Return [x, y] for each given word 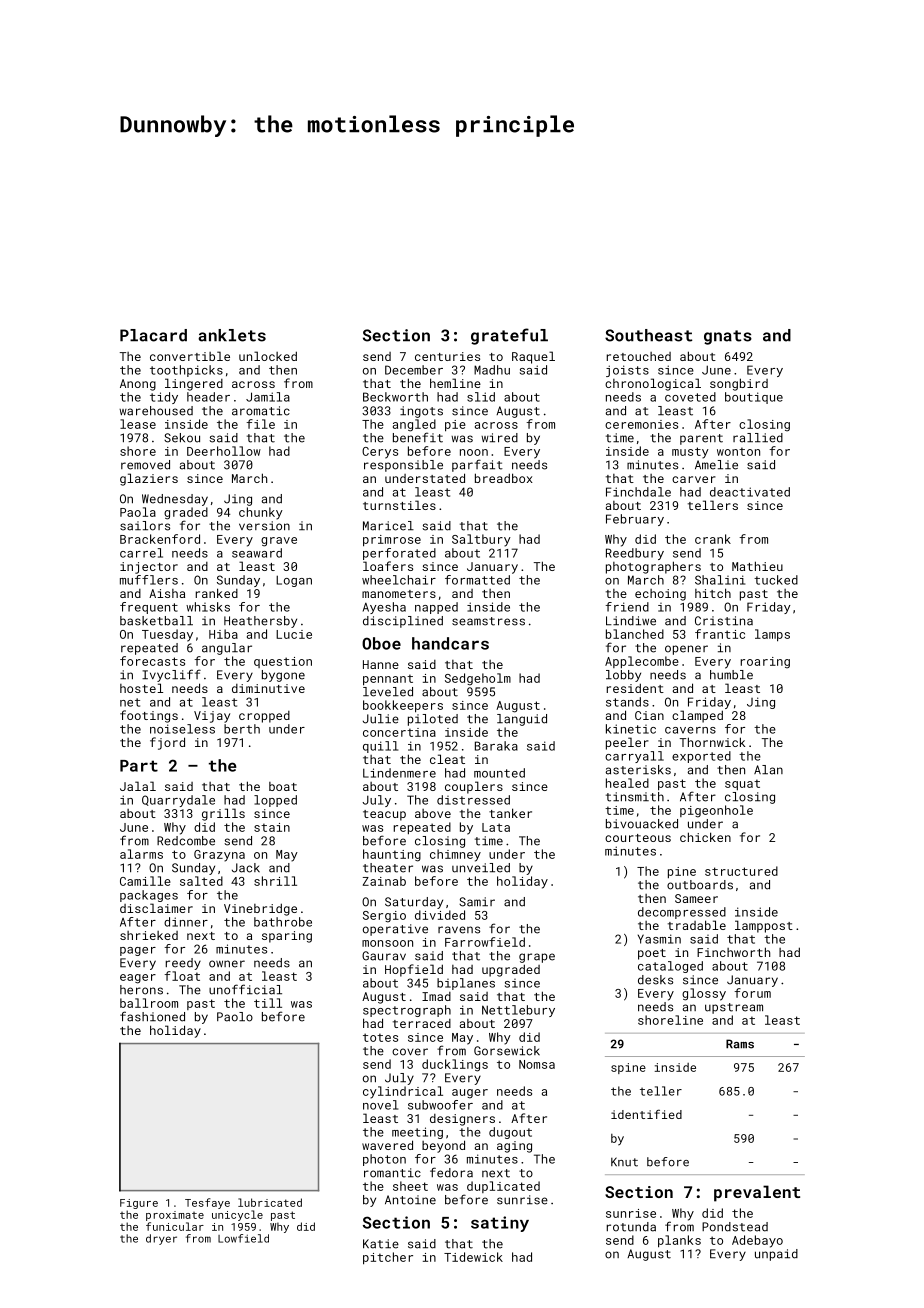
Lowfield [243, 1238]
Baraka [496, 746]
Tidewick [473, 1257]
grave [279, 542]
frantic [720, 634]
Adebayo [757, 1241]
